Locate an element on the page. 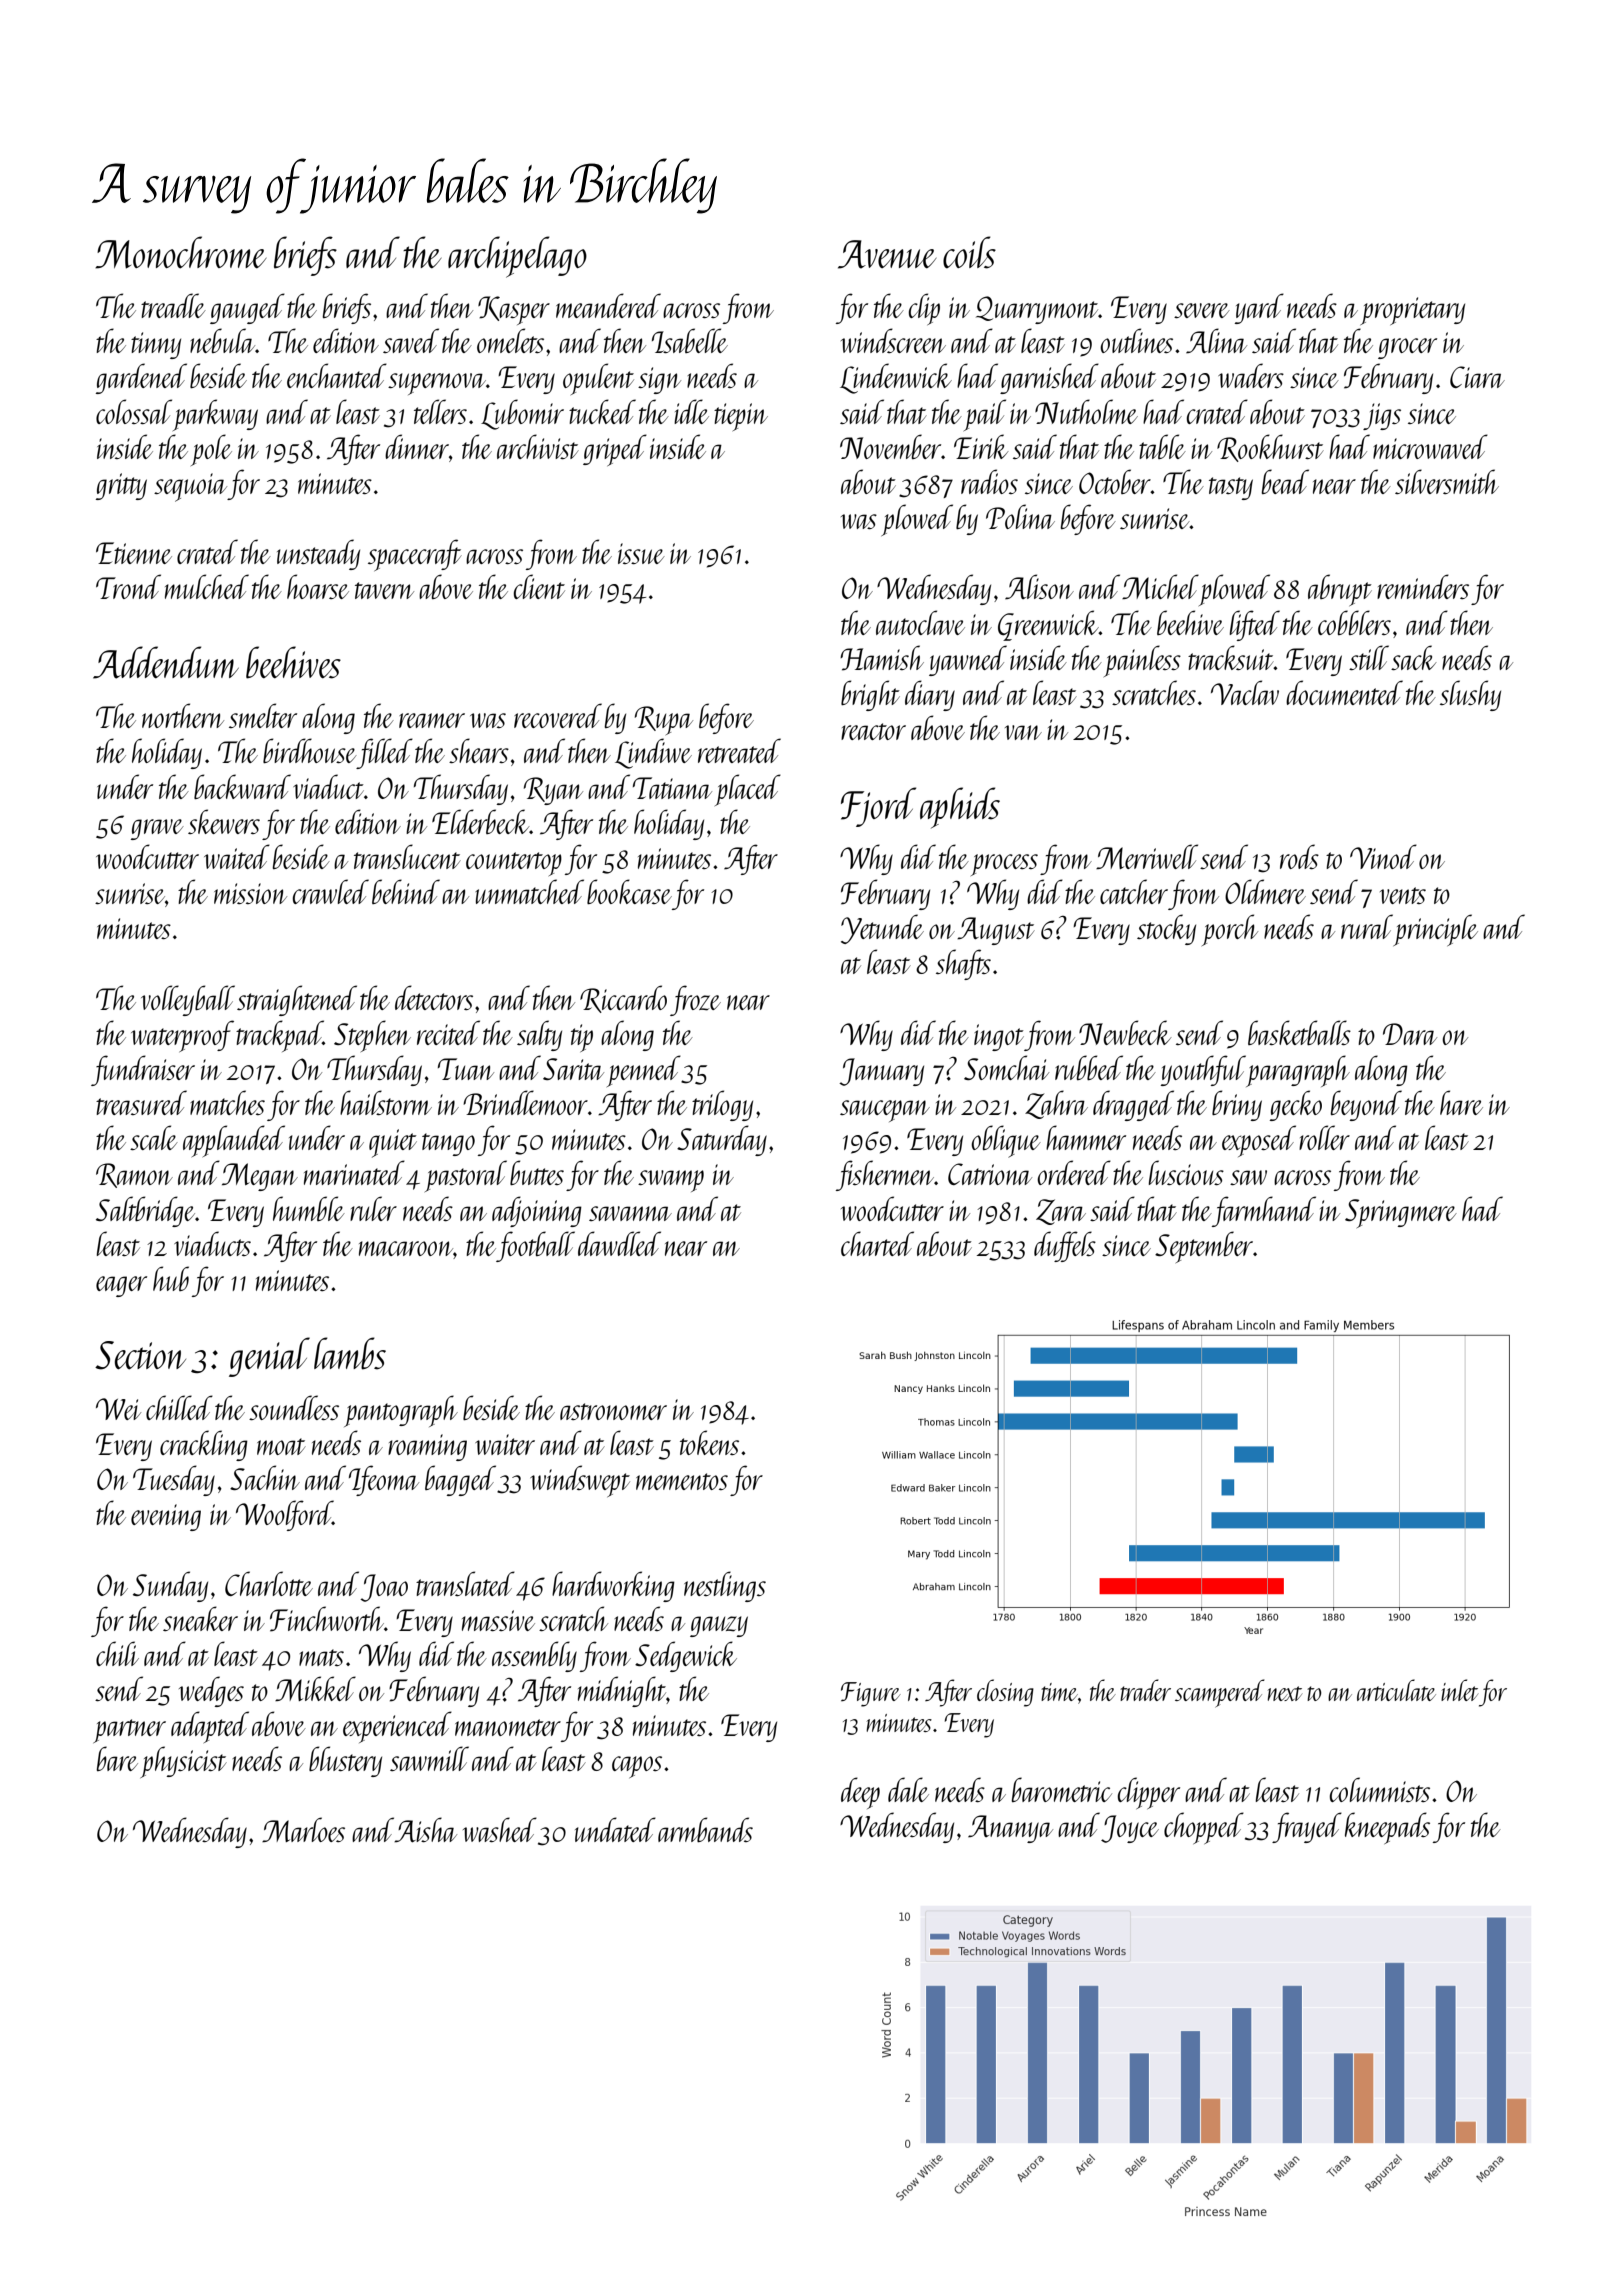 The width and height of the image is (1620, 2292). Lindiwe is located at coordinates (653, 753).
